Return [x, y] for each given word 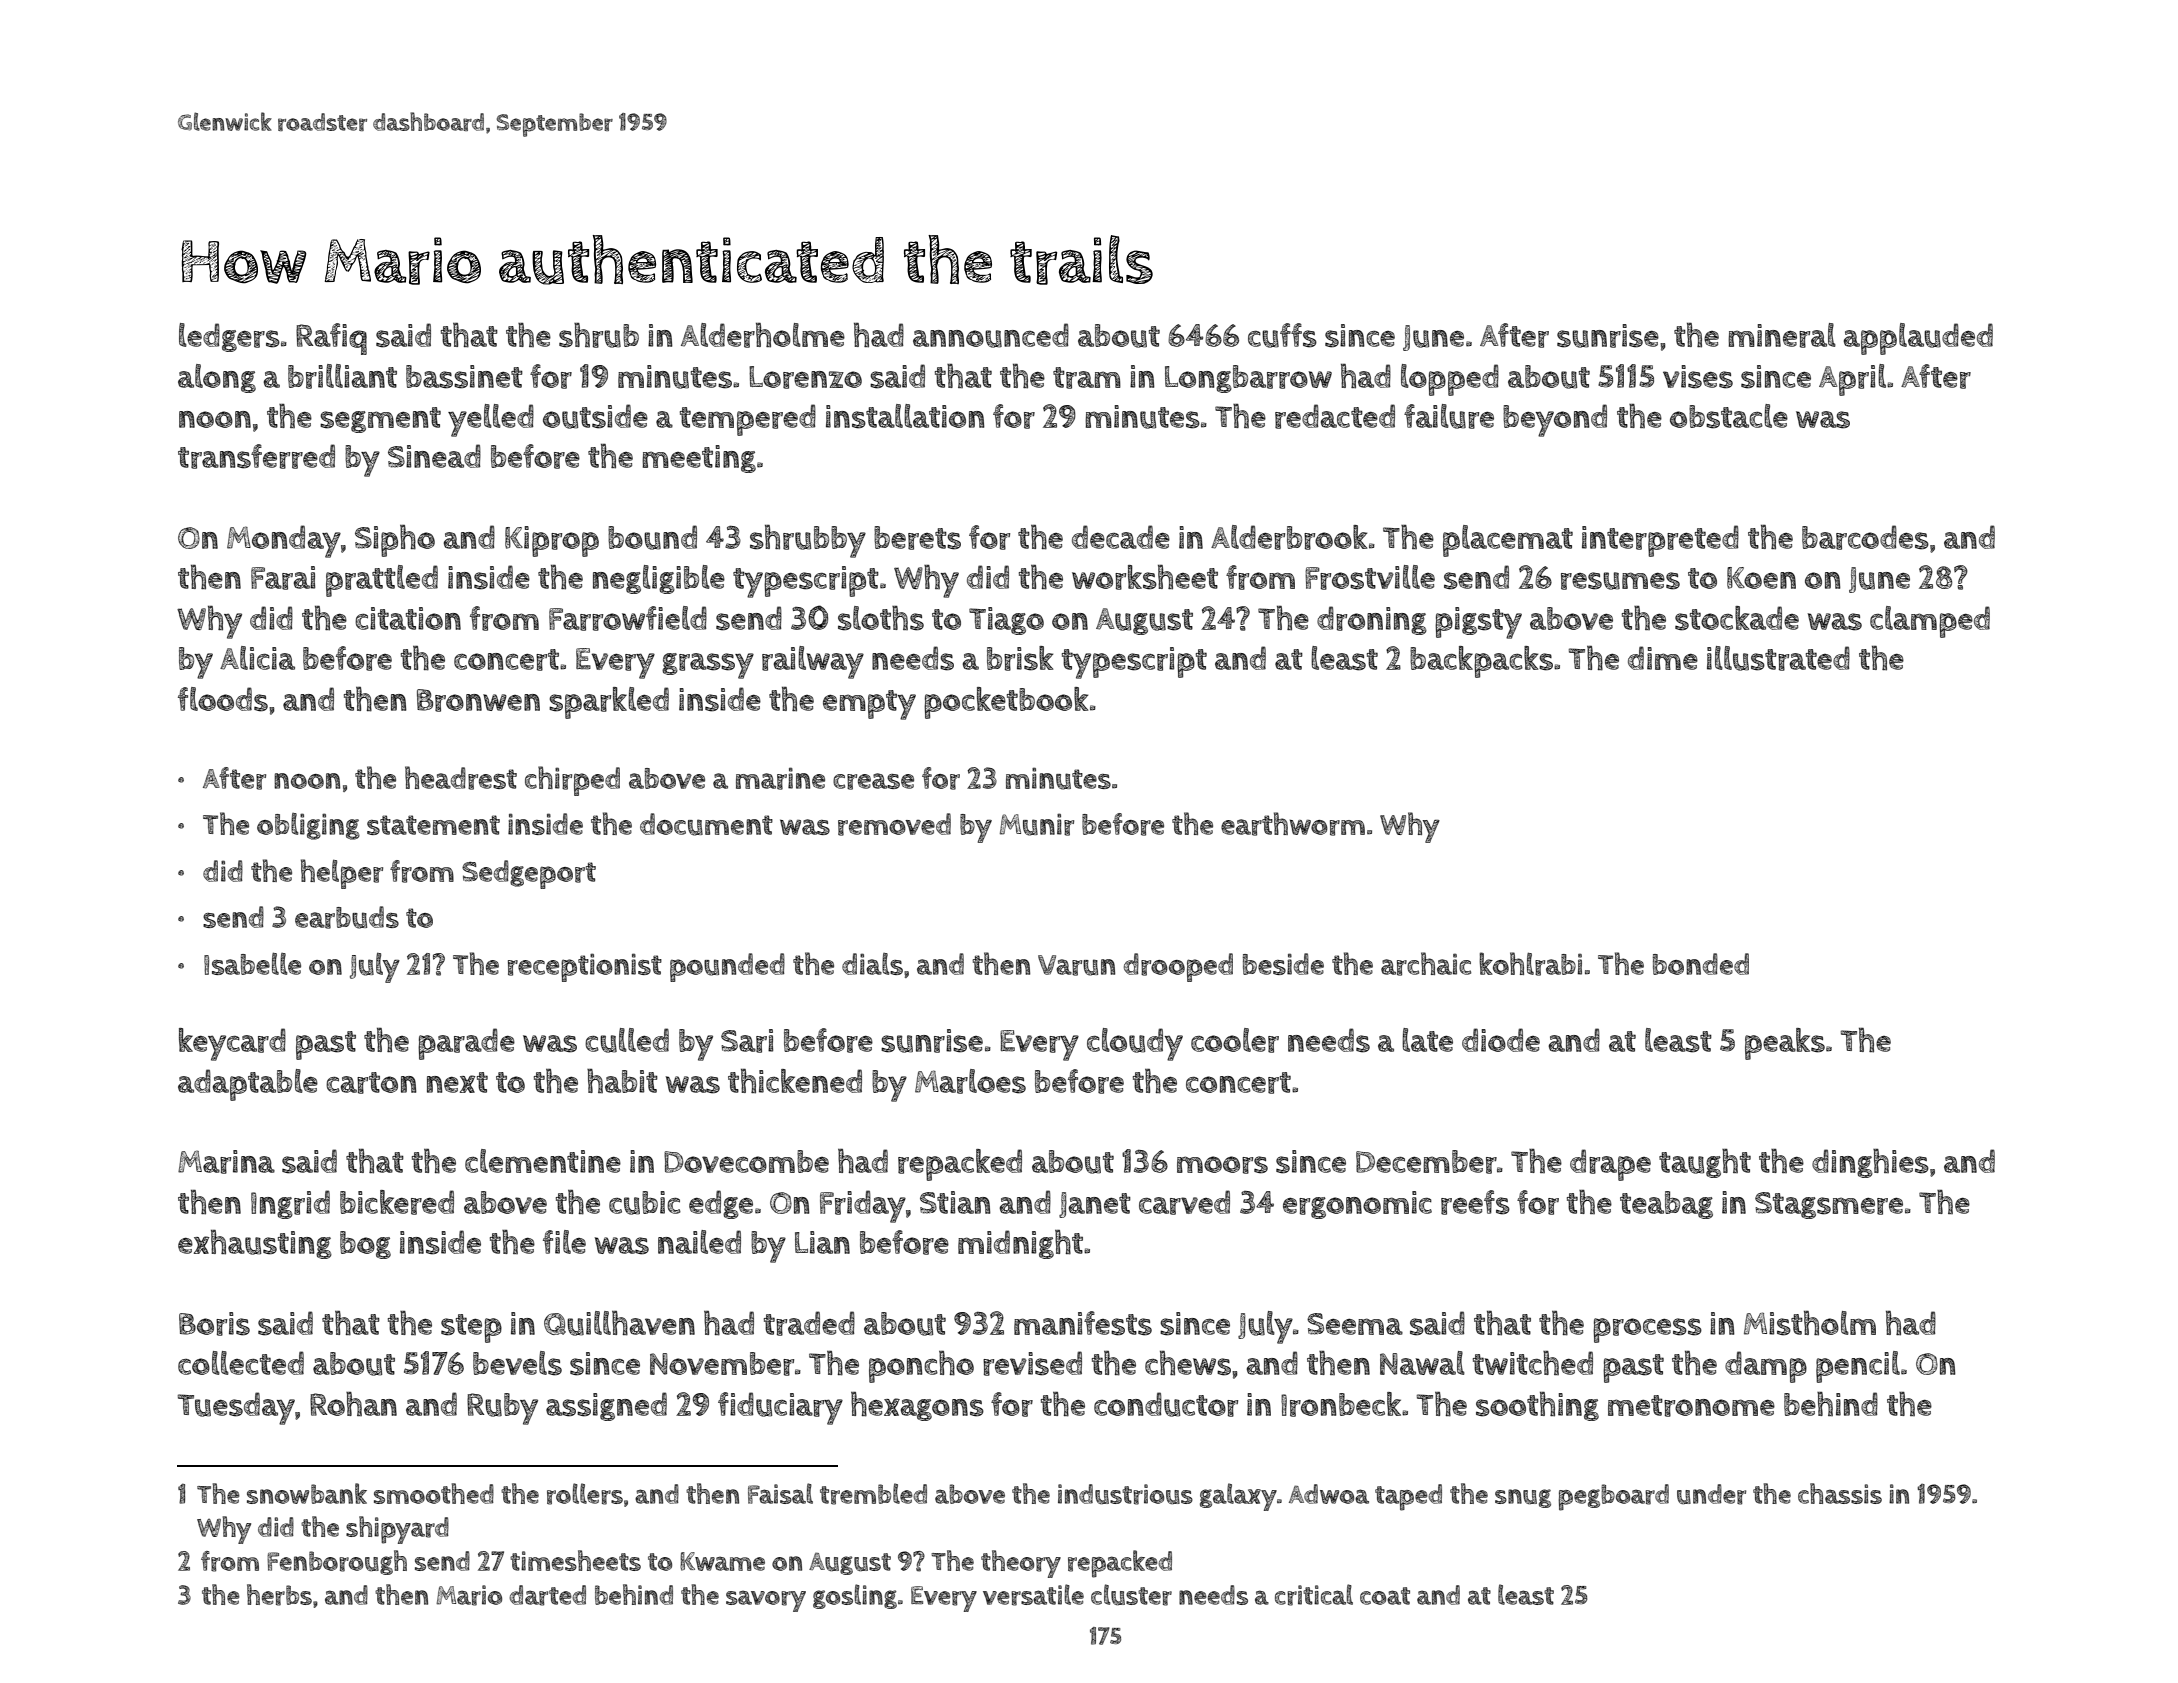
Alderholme [763, 335]
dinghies [1870, 1163]
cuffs [1282, 335]
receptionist [585, 967]
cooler [1235, 1040]
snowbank [307, 1493]
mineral [1782, 335]
